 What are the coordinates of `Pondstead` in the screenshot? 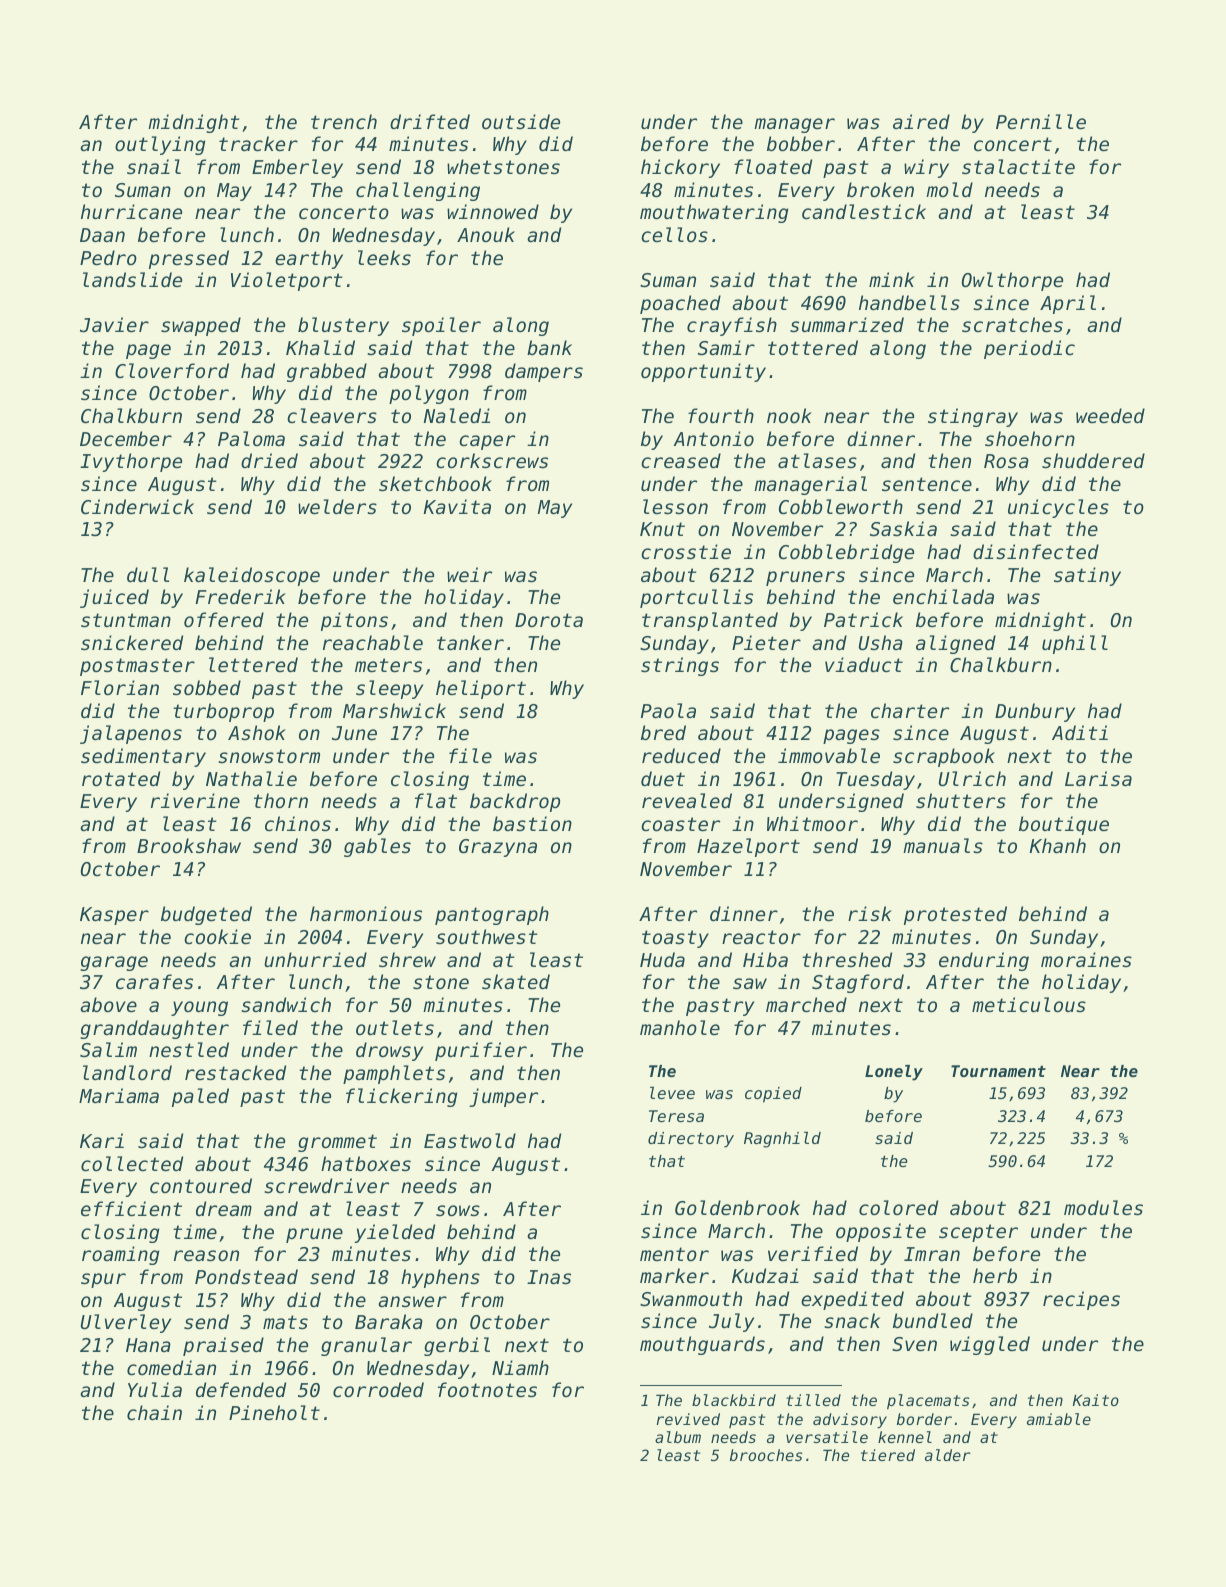 It's located at (246, 1277).
